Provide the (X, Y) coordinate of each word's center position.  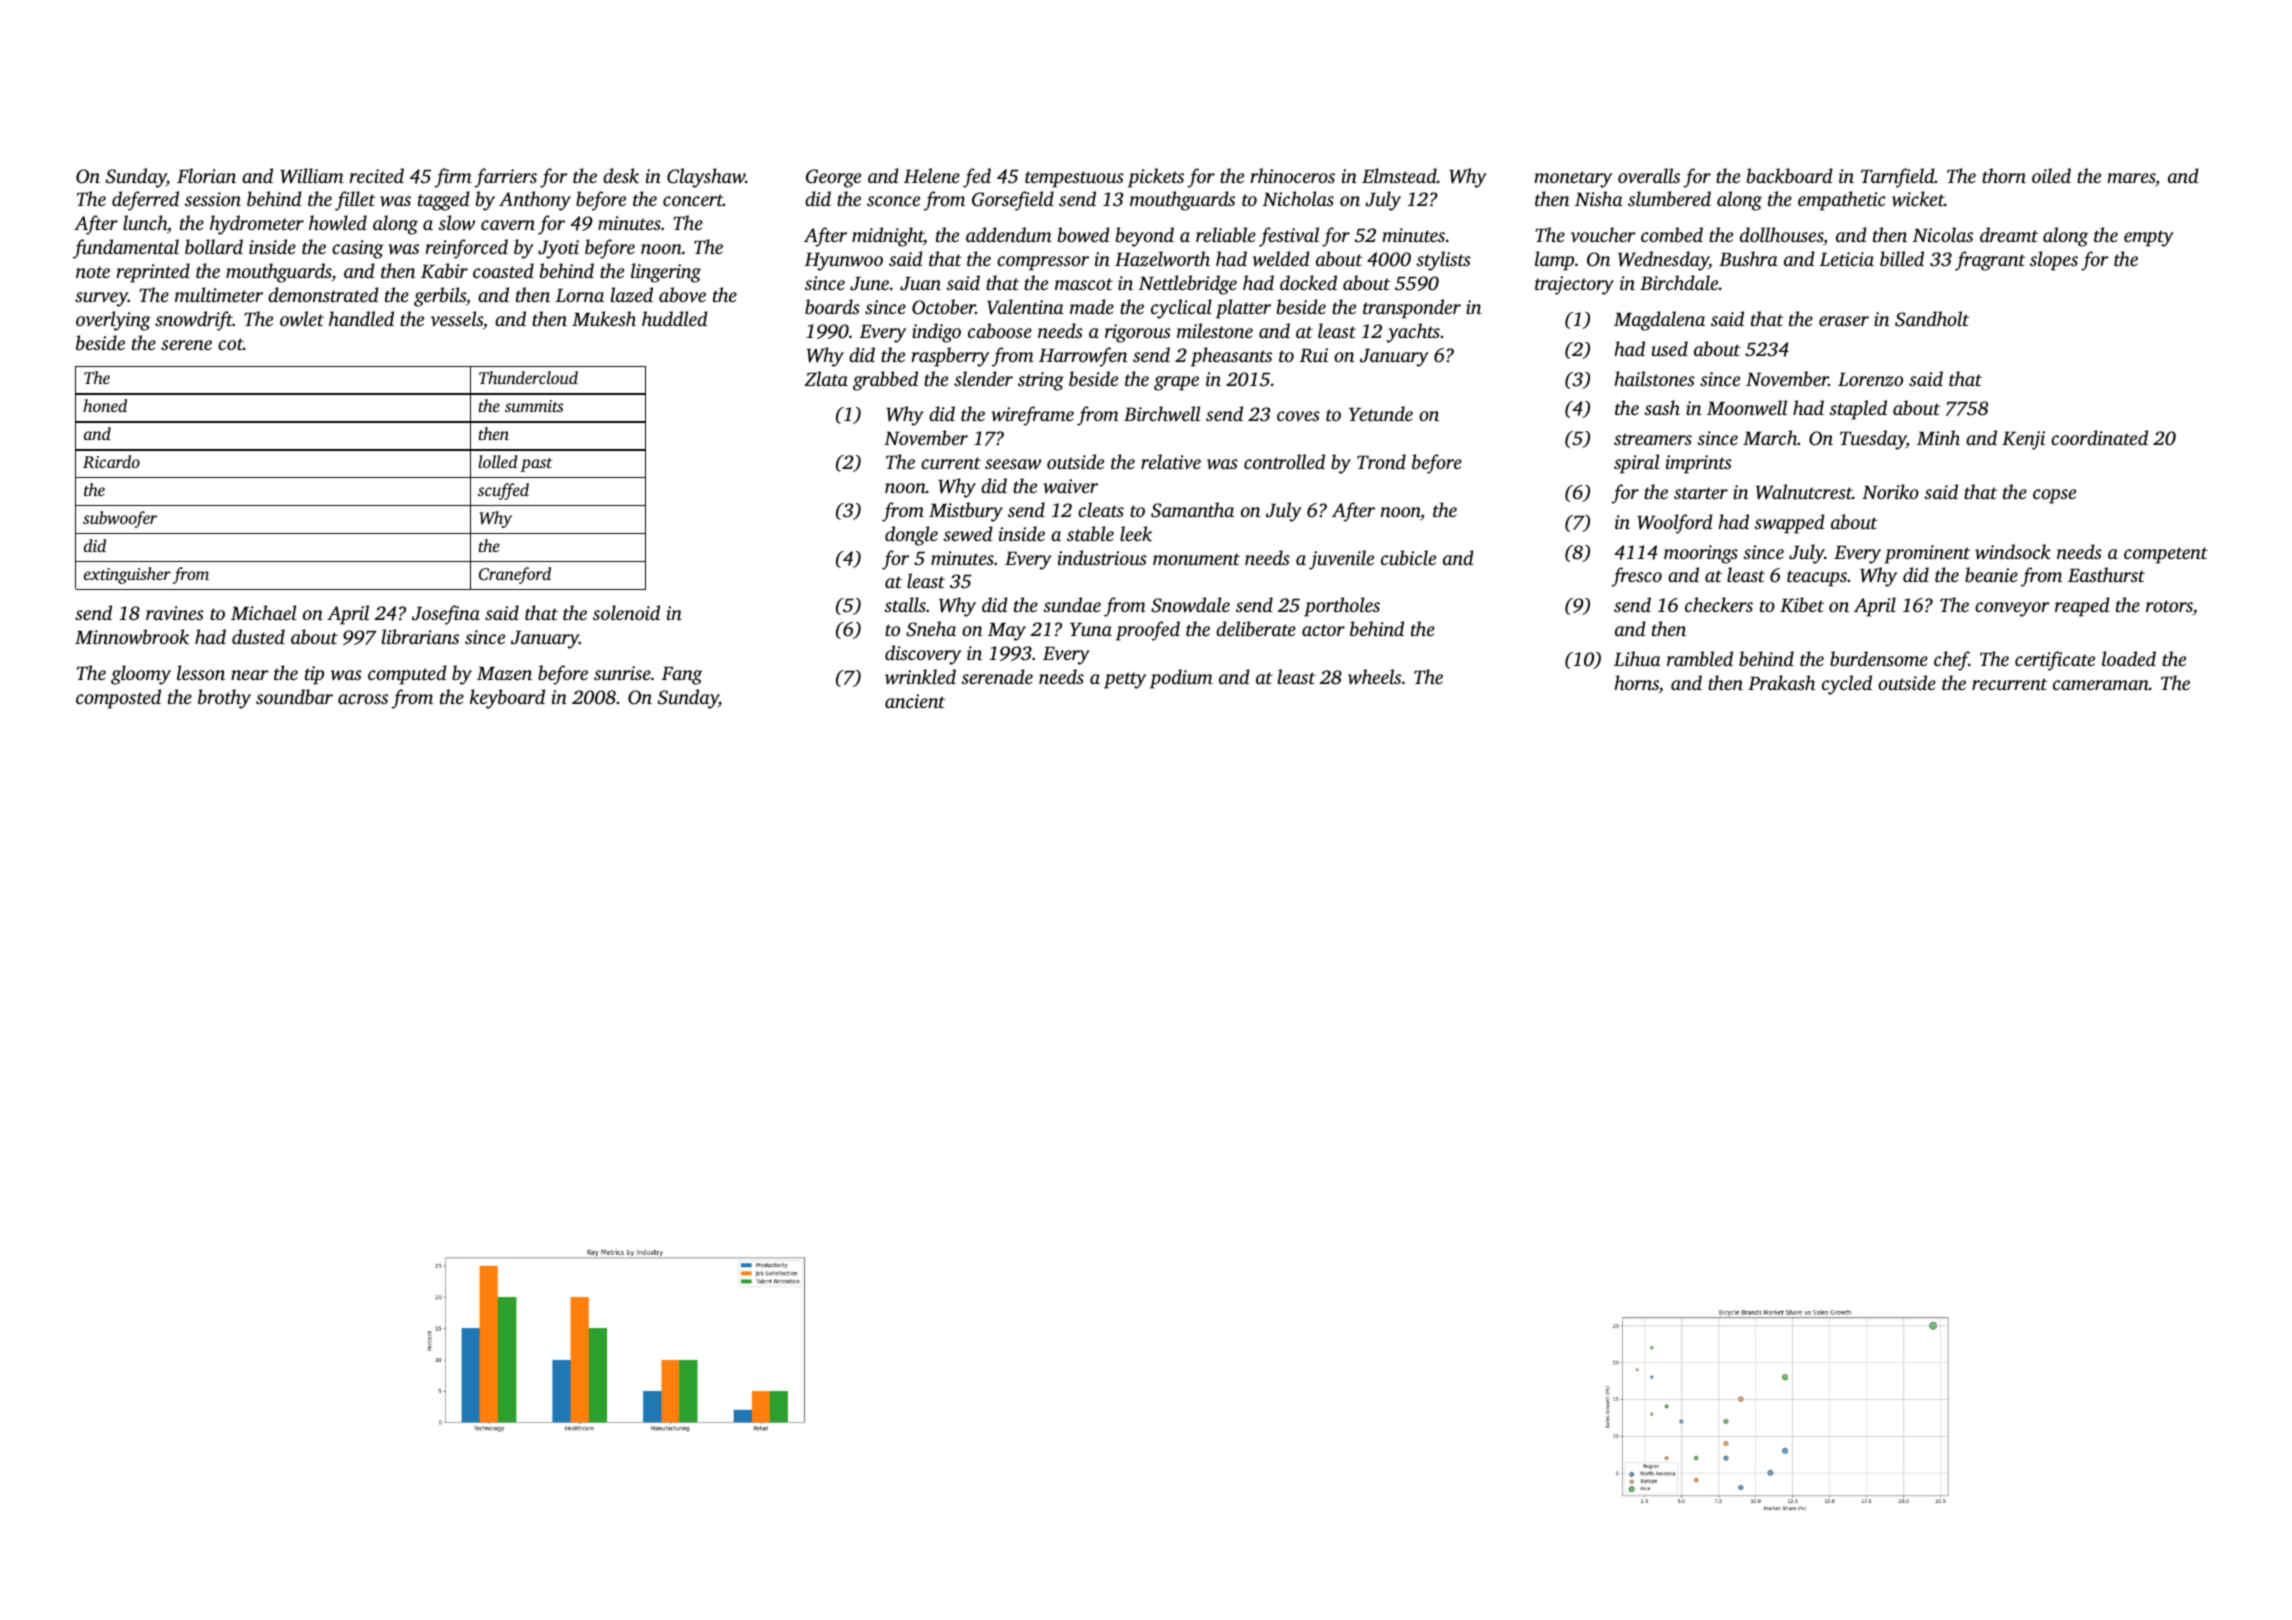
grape (1176, 383)
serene (186, 345)
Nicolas (1943, 234)
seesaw (1013, 464)
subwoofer (120, 519)
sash (1662, 407)
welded (1281, 259)
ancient (915, 701)
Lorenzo (1870, 379)
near (250, 675)
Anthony (535, 201)
